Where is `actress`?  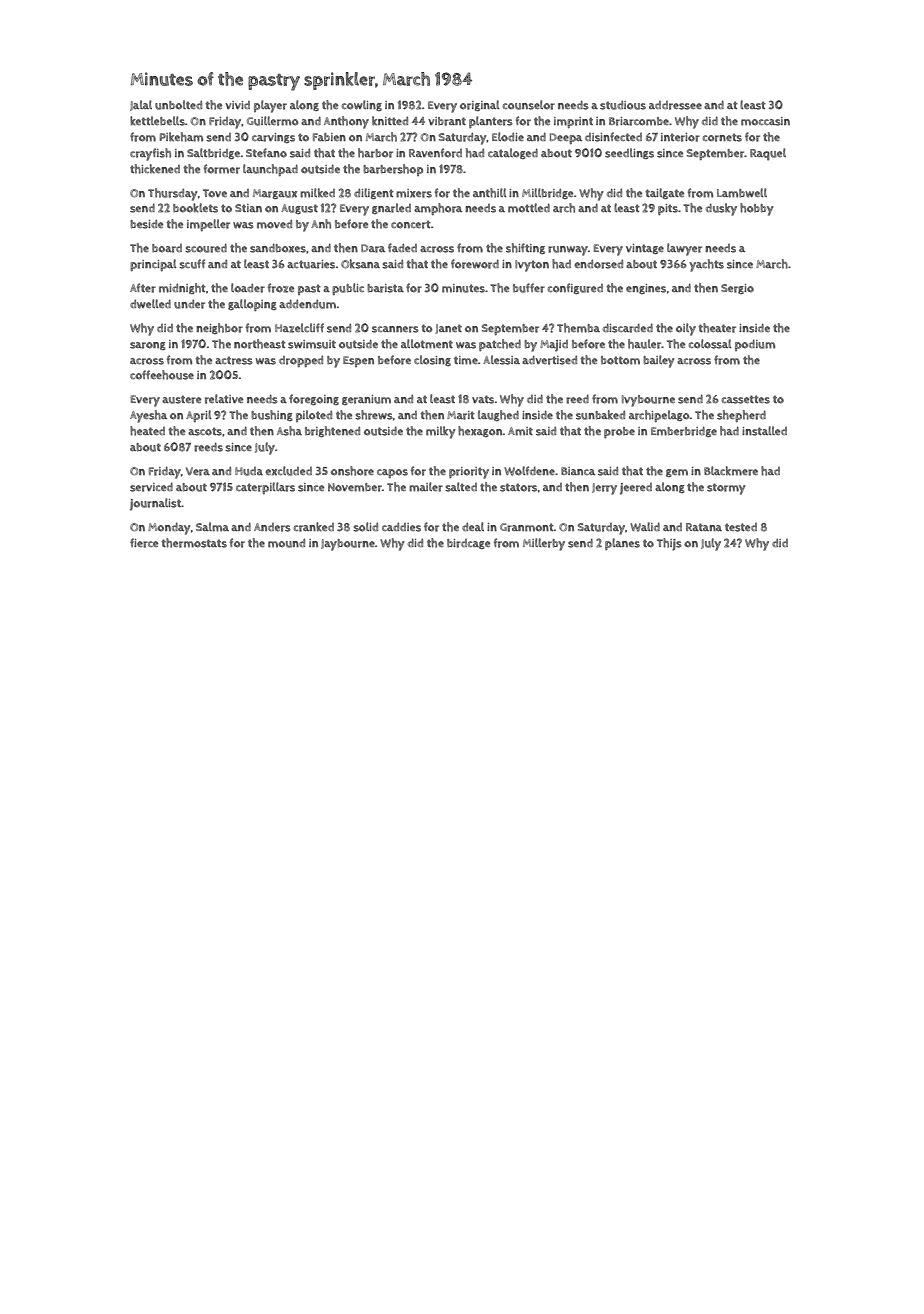 actress is located at coordinates (234, 360).
